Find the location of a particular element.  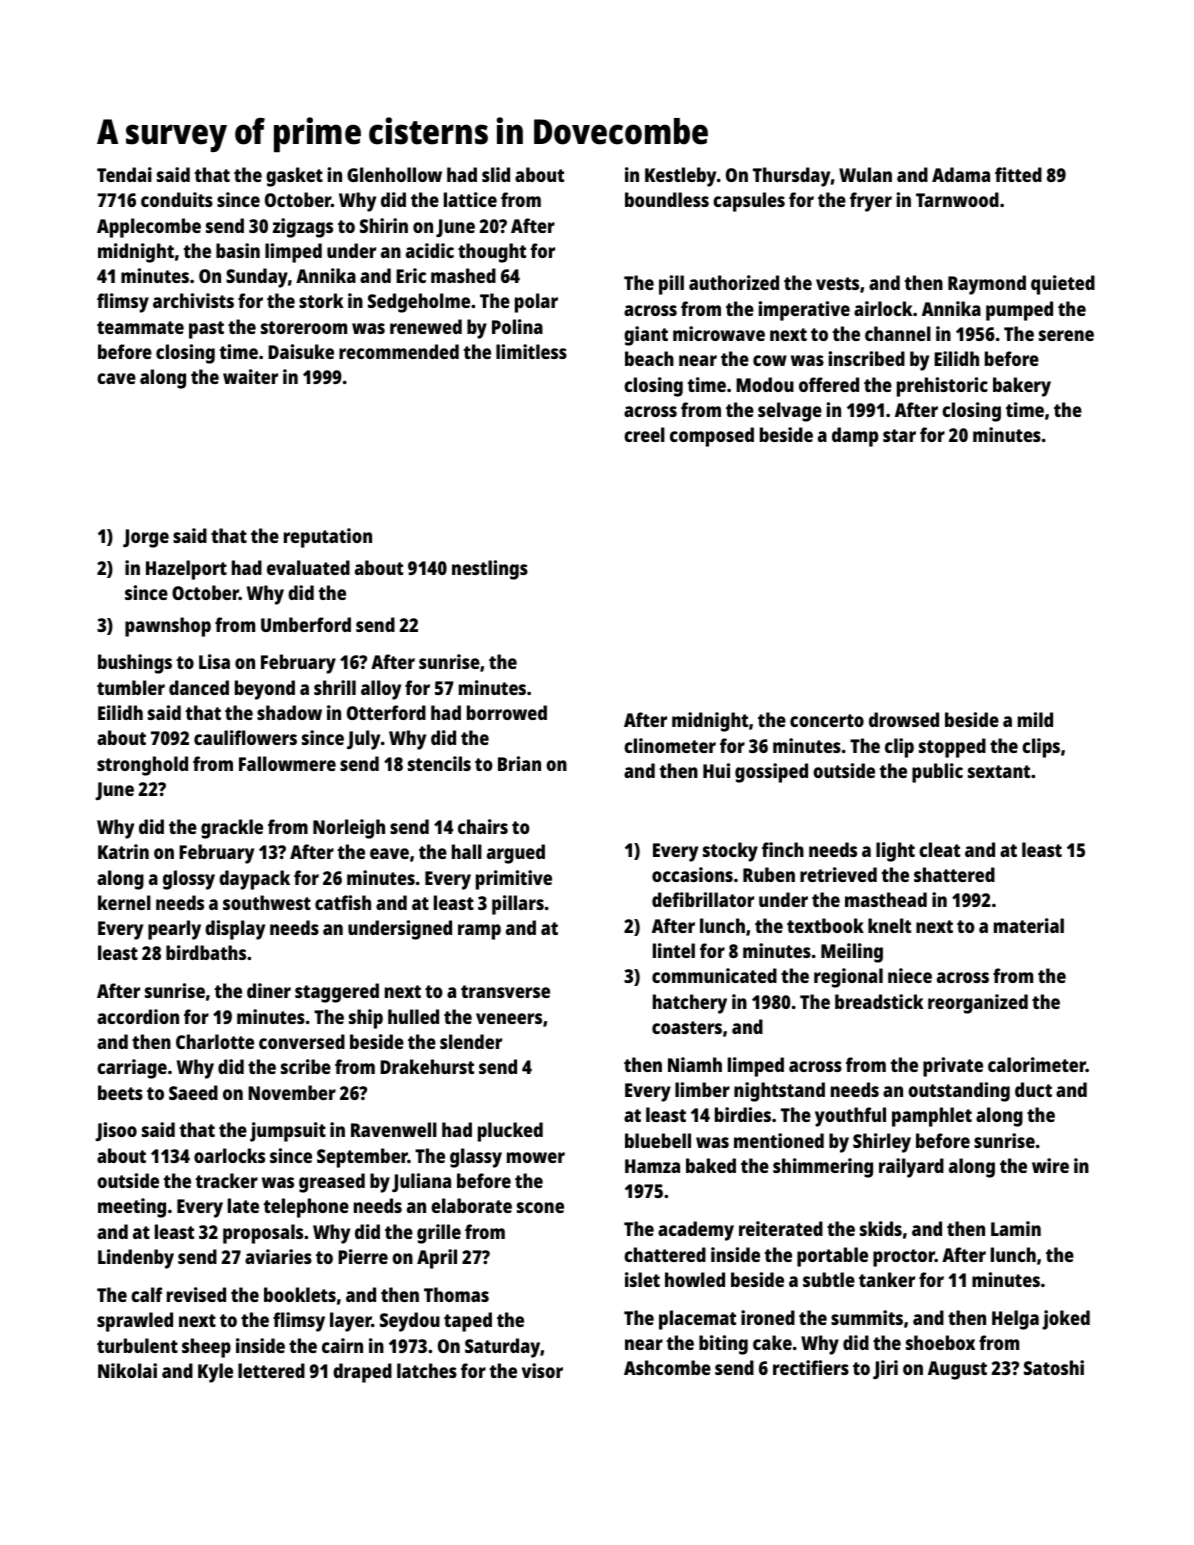

August is located at coordinates (957, 1370).
